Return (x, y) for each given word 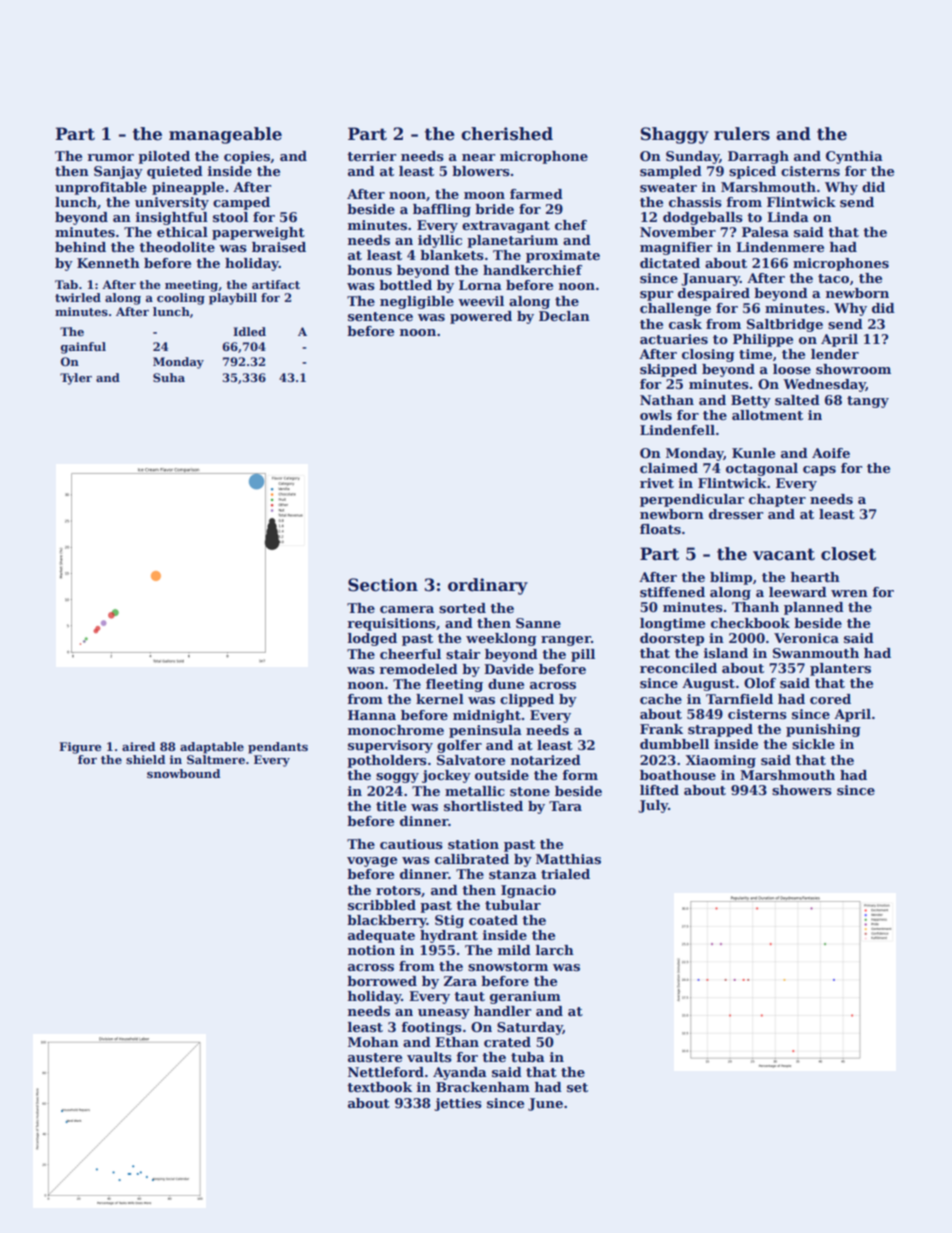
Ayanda (460, 1073)
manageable (225, 135)
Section (383, 585)
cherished (507, 134)
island (726, 653)
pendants (278, 748)
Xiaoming (721, 761)
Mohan (373, 1042)
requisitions (392, 624)
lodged (372, 639)
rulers (742, 134)
